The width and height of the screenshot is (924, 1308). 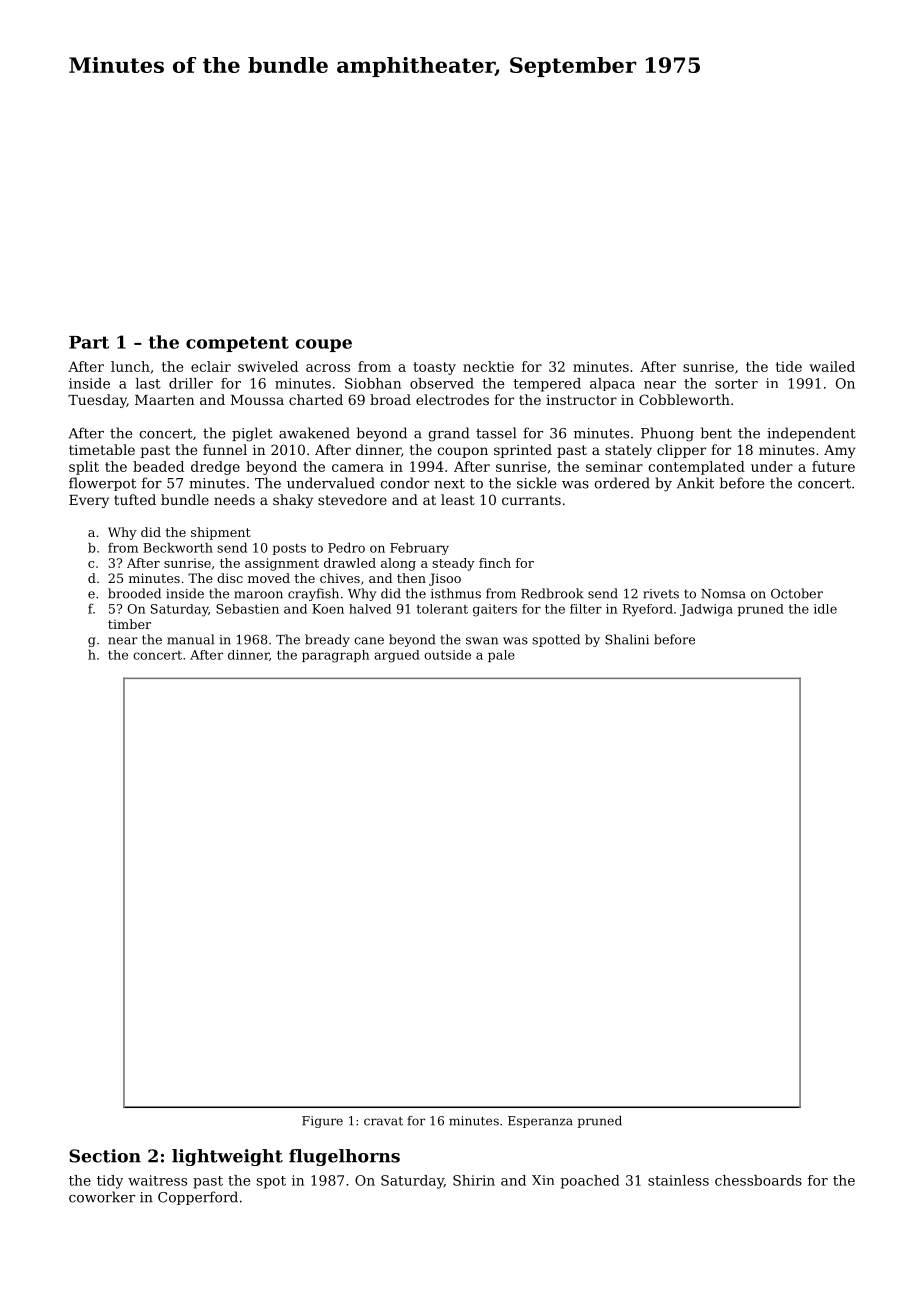 What do you see at coordinates (227, 1157) in the screenshot?
I see `lightweight` at bounding box center [227, 1157].
